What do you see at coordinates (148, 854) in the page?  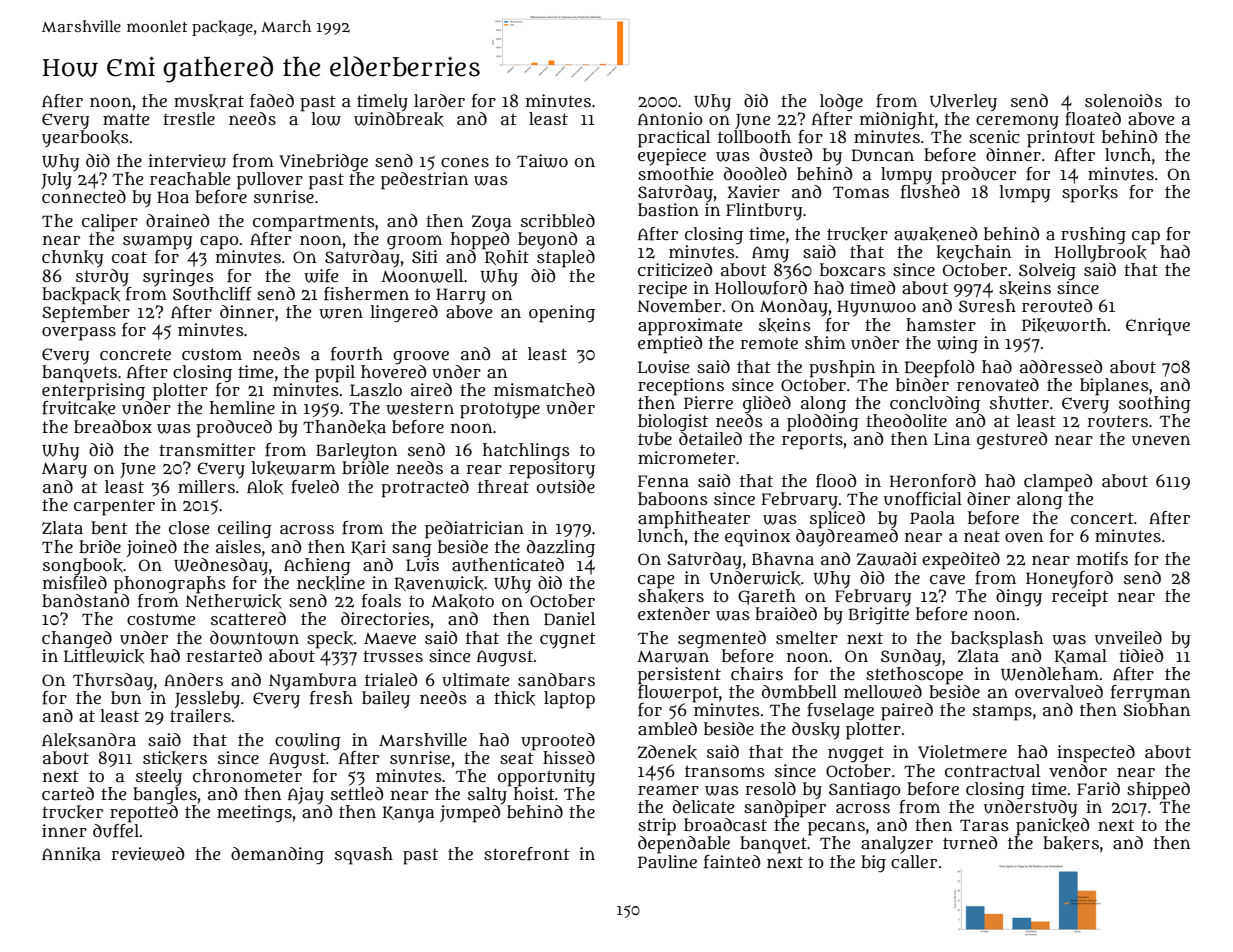 I see `reviewed` at bounding box center [148, 854].
